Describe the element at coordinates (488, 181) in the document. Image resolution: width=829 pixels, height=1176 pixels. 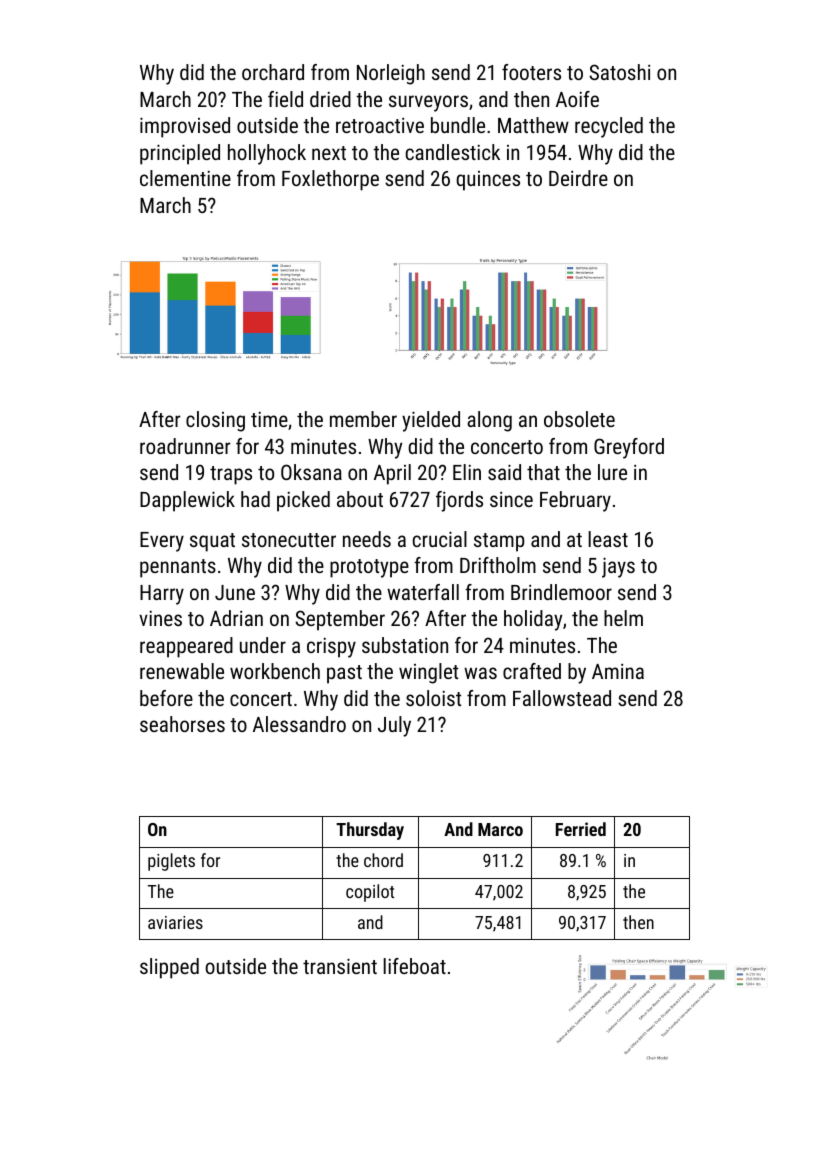
I see `quinces` at that location.
